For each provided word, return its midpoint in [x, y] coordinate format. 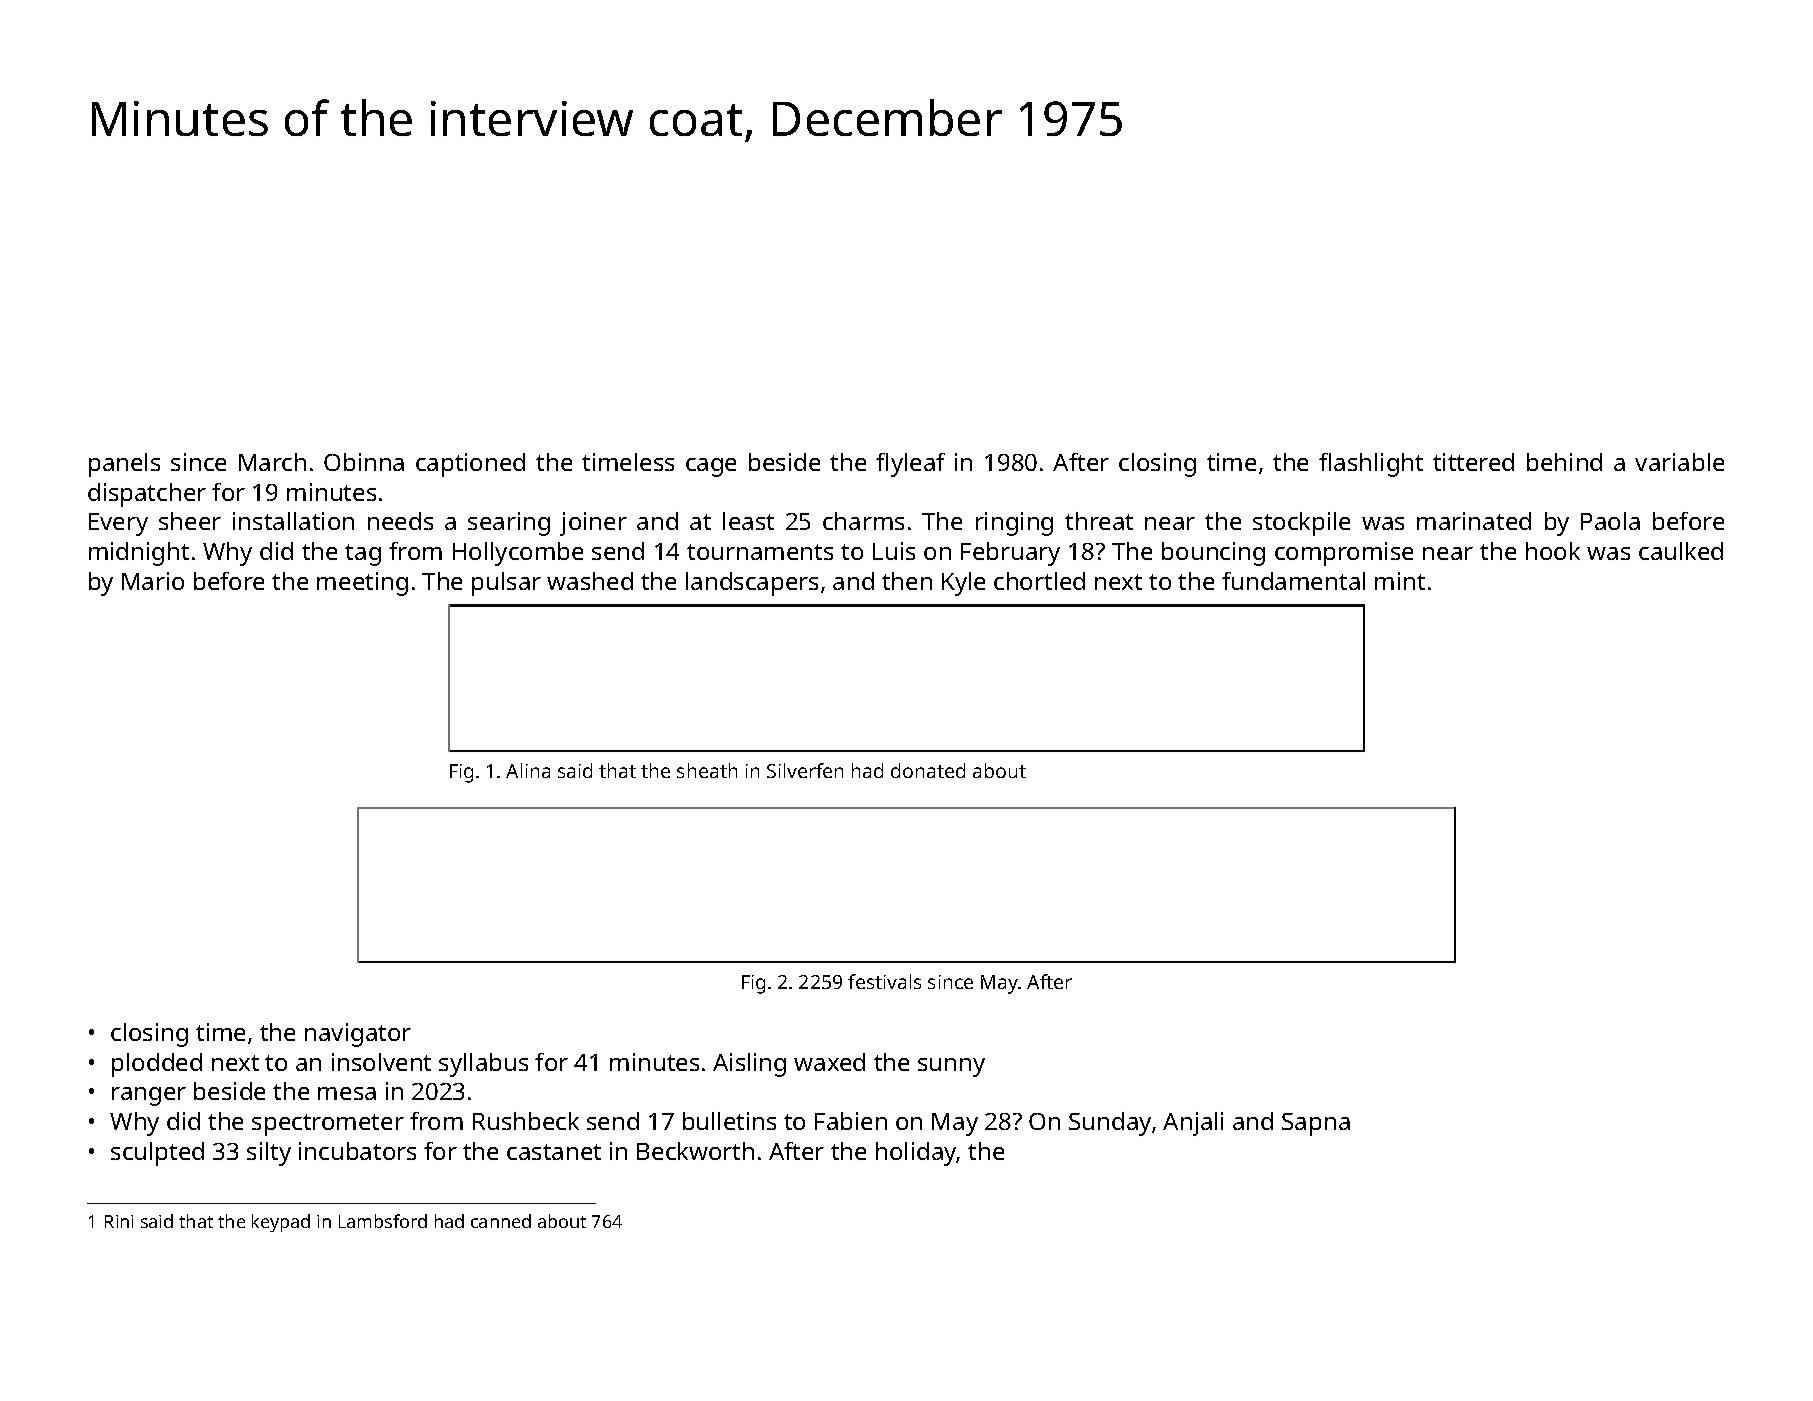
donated [928, 770]
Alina [528, 770]
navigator [358, 1035]
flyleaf [910, 465]
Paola [1610, 521]
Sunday [1110, 1124]
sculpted [157, 1154]
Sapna [1316, 1124]
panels [124, 465]
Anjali [1193, 1124]
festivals [884, 981]
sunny [951, 1067]
